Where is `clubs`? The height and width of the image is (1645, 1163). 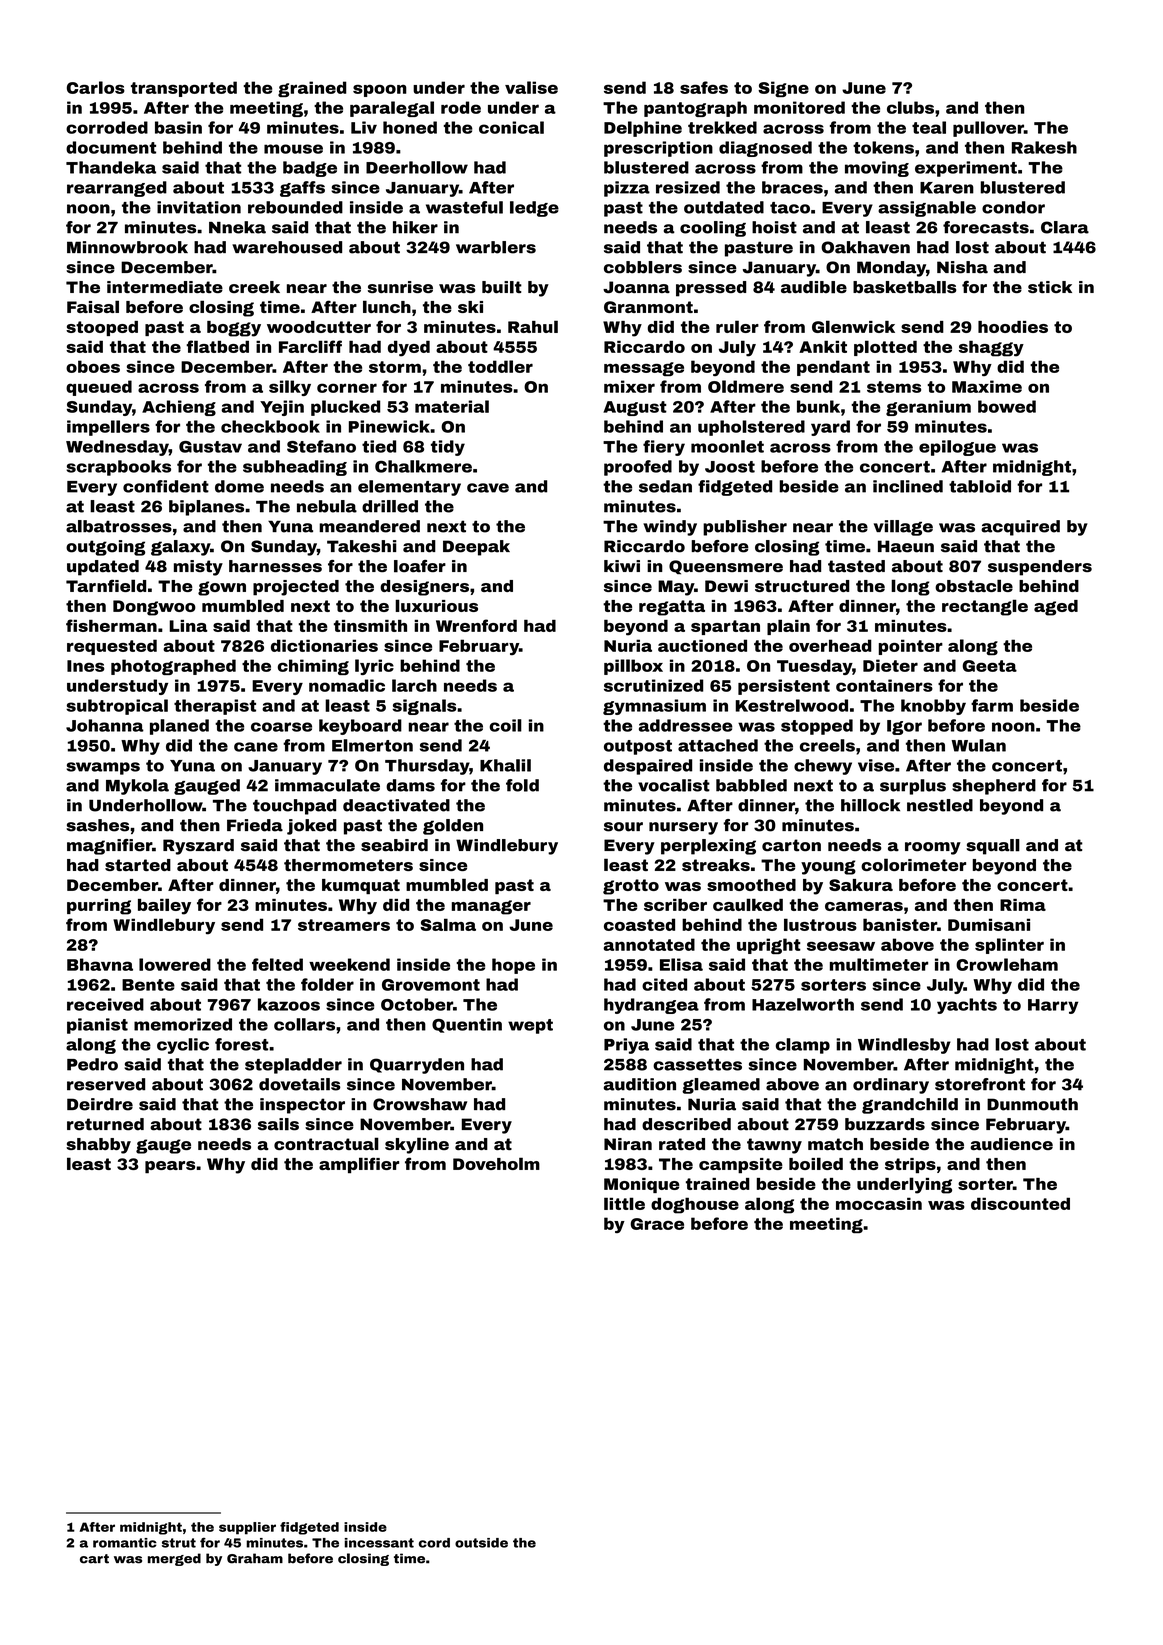
clubs is located at coordinates (910, 107).
